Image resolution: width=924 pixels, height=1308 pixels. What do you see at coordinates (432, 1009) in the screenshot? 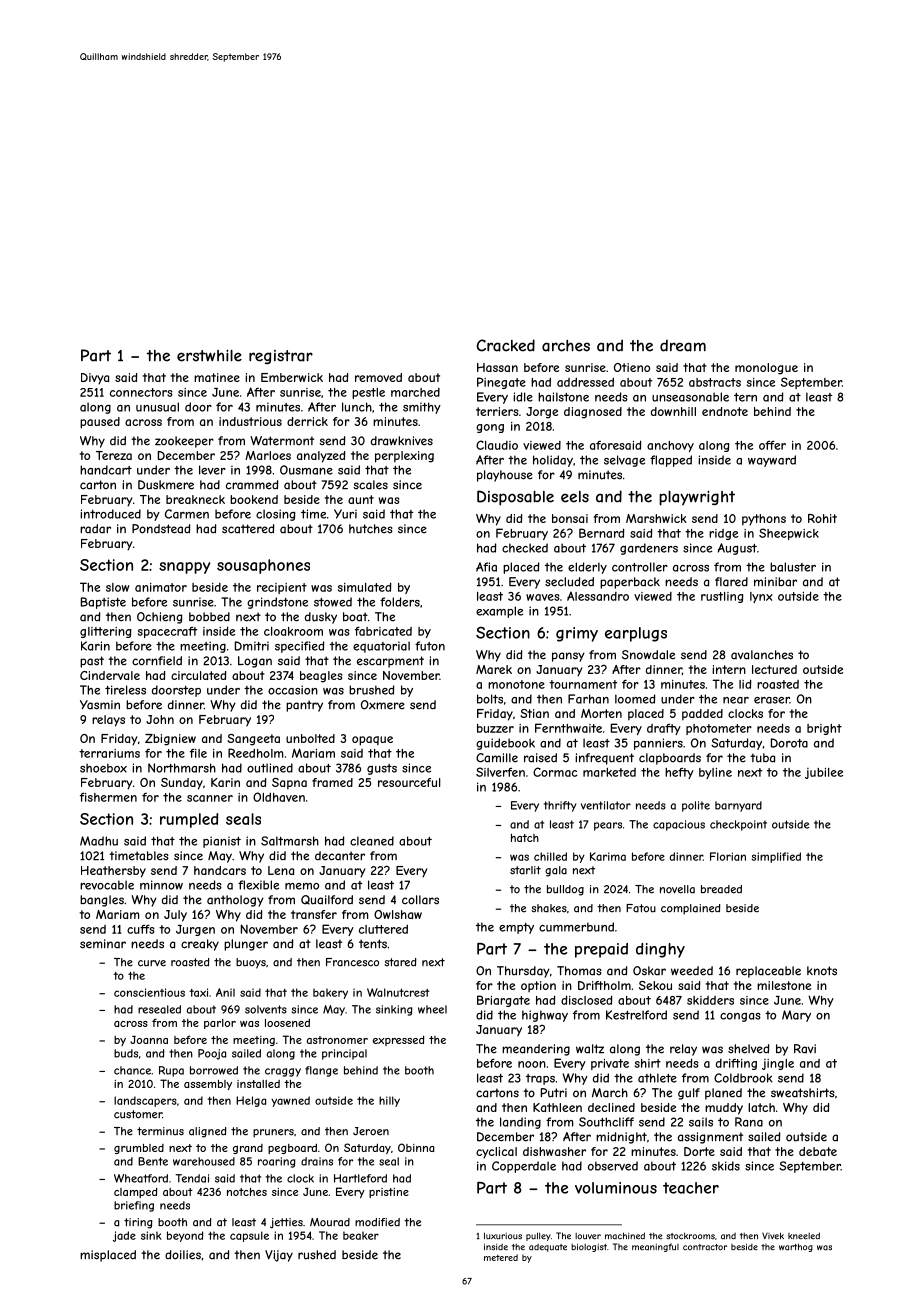
I see `wheel` at bounding box center [432, 1009].
